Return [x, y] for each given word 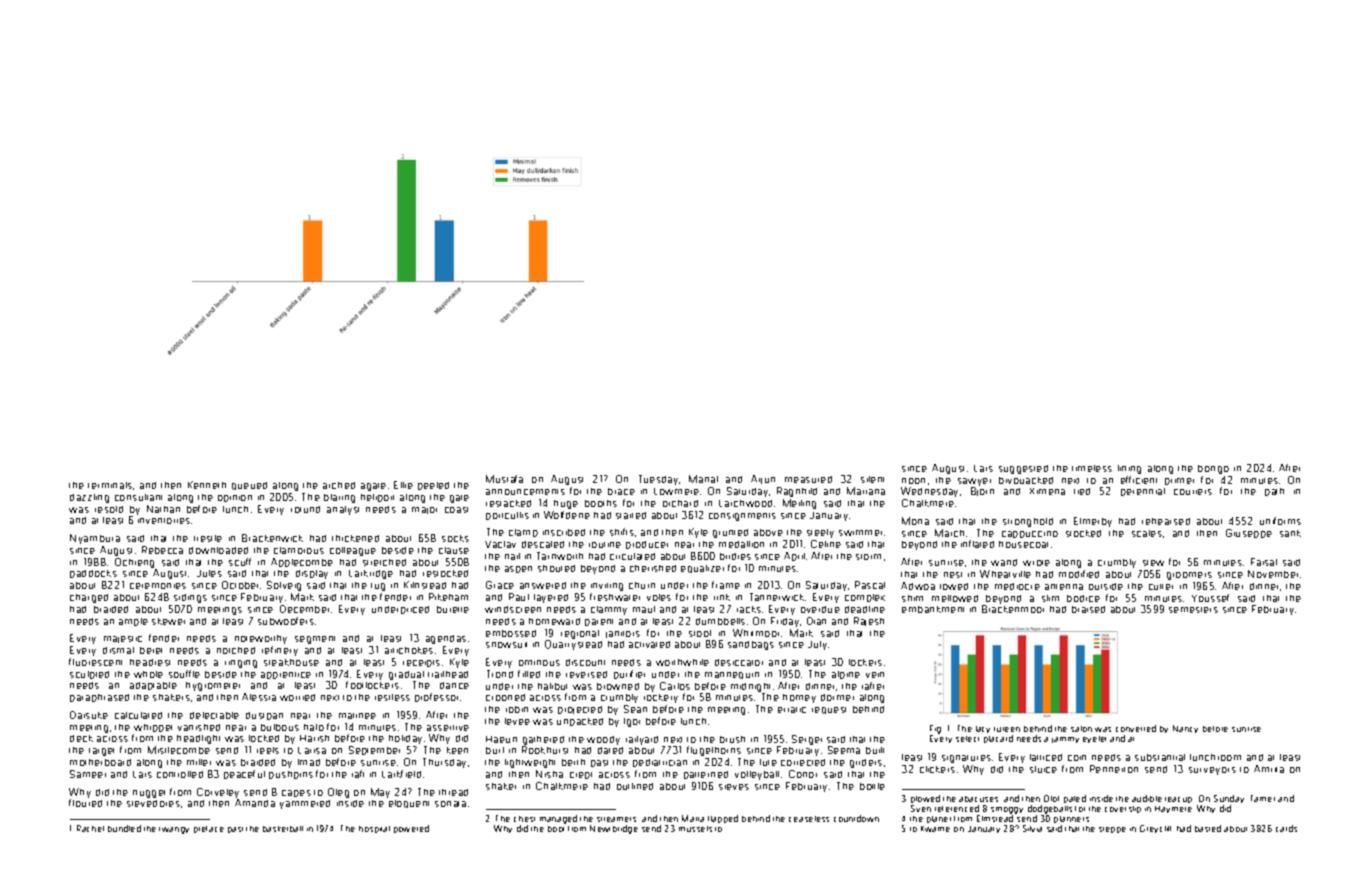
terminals [110, 485]
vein [875, 675]
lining [1129, 469]
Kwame [935, 829]
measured [808, 479]
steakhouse [291, 662]
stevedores [153, 803]
